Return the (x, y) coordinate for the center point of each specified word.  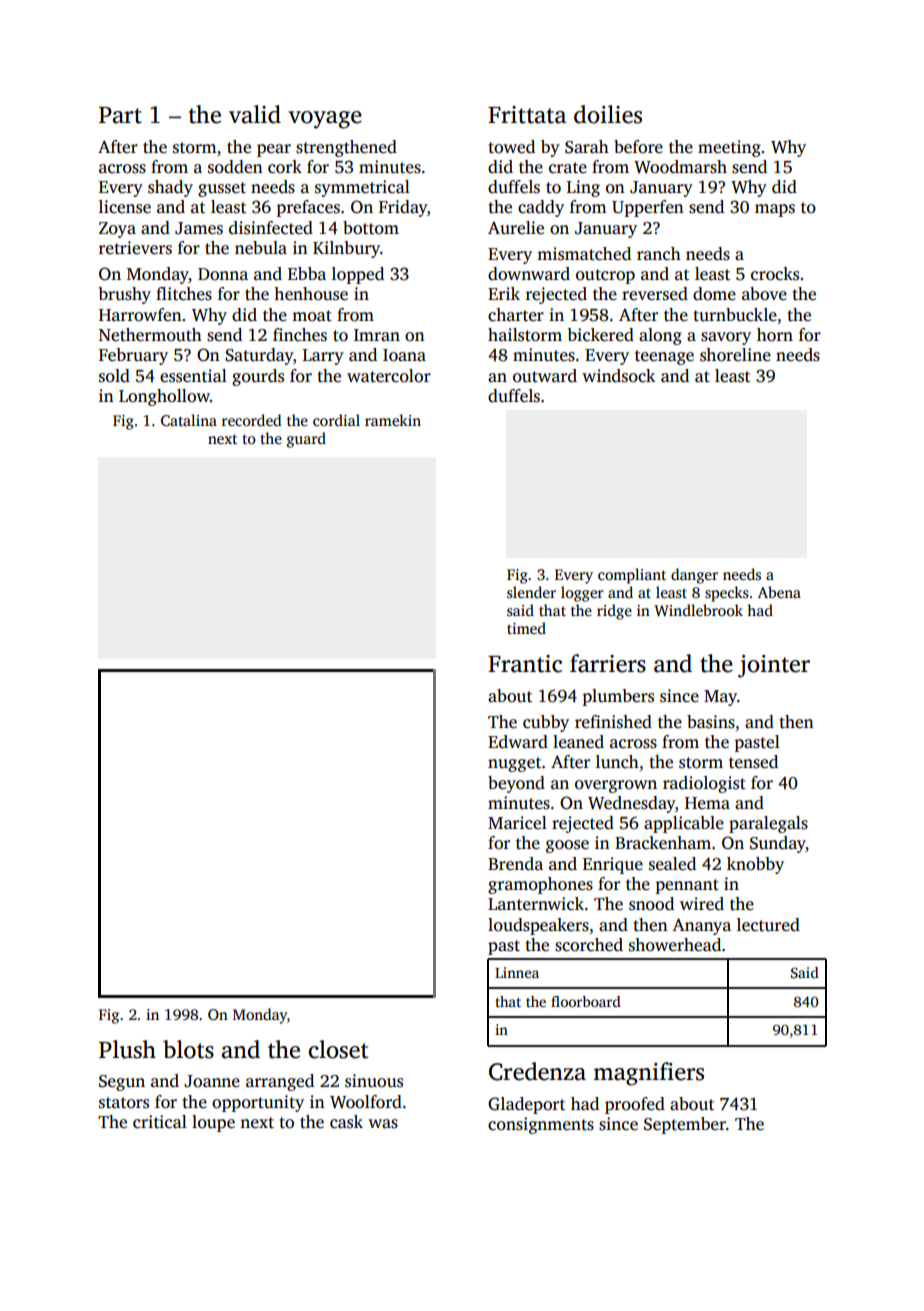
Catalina (189, 420)
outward (545, 376)
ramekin (393, 420)
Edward (518, 742)
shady (170, 188)
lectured (768, 925)
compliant (632, 576)
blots (188, 1049)
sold (114, 376)
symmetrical (362, 188)
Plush (127, 1049)
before (638, 147)
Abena (779, 592)
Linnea (517, 972)
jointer (774, 666)
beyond (516, 784)
